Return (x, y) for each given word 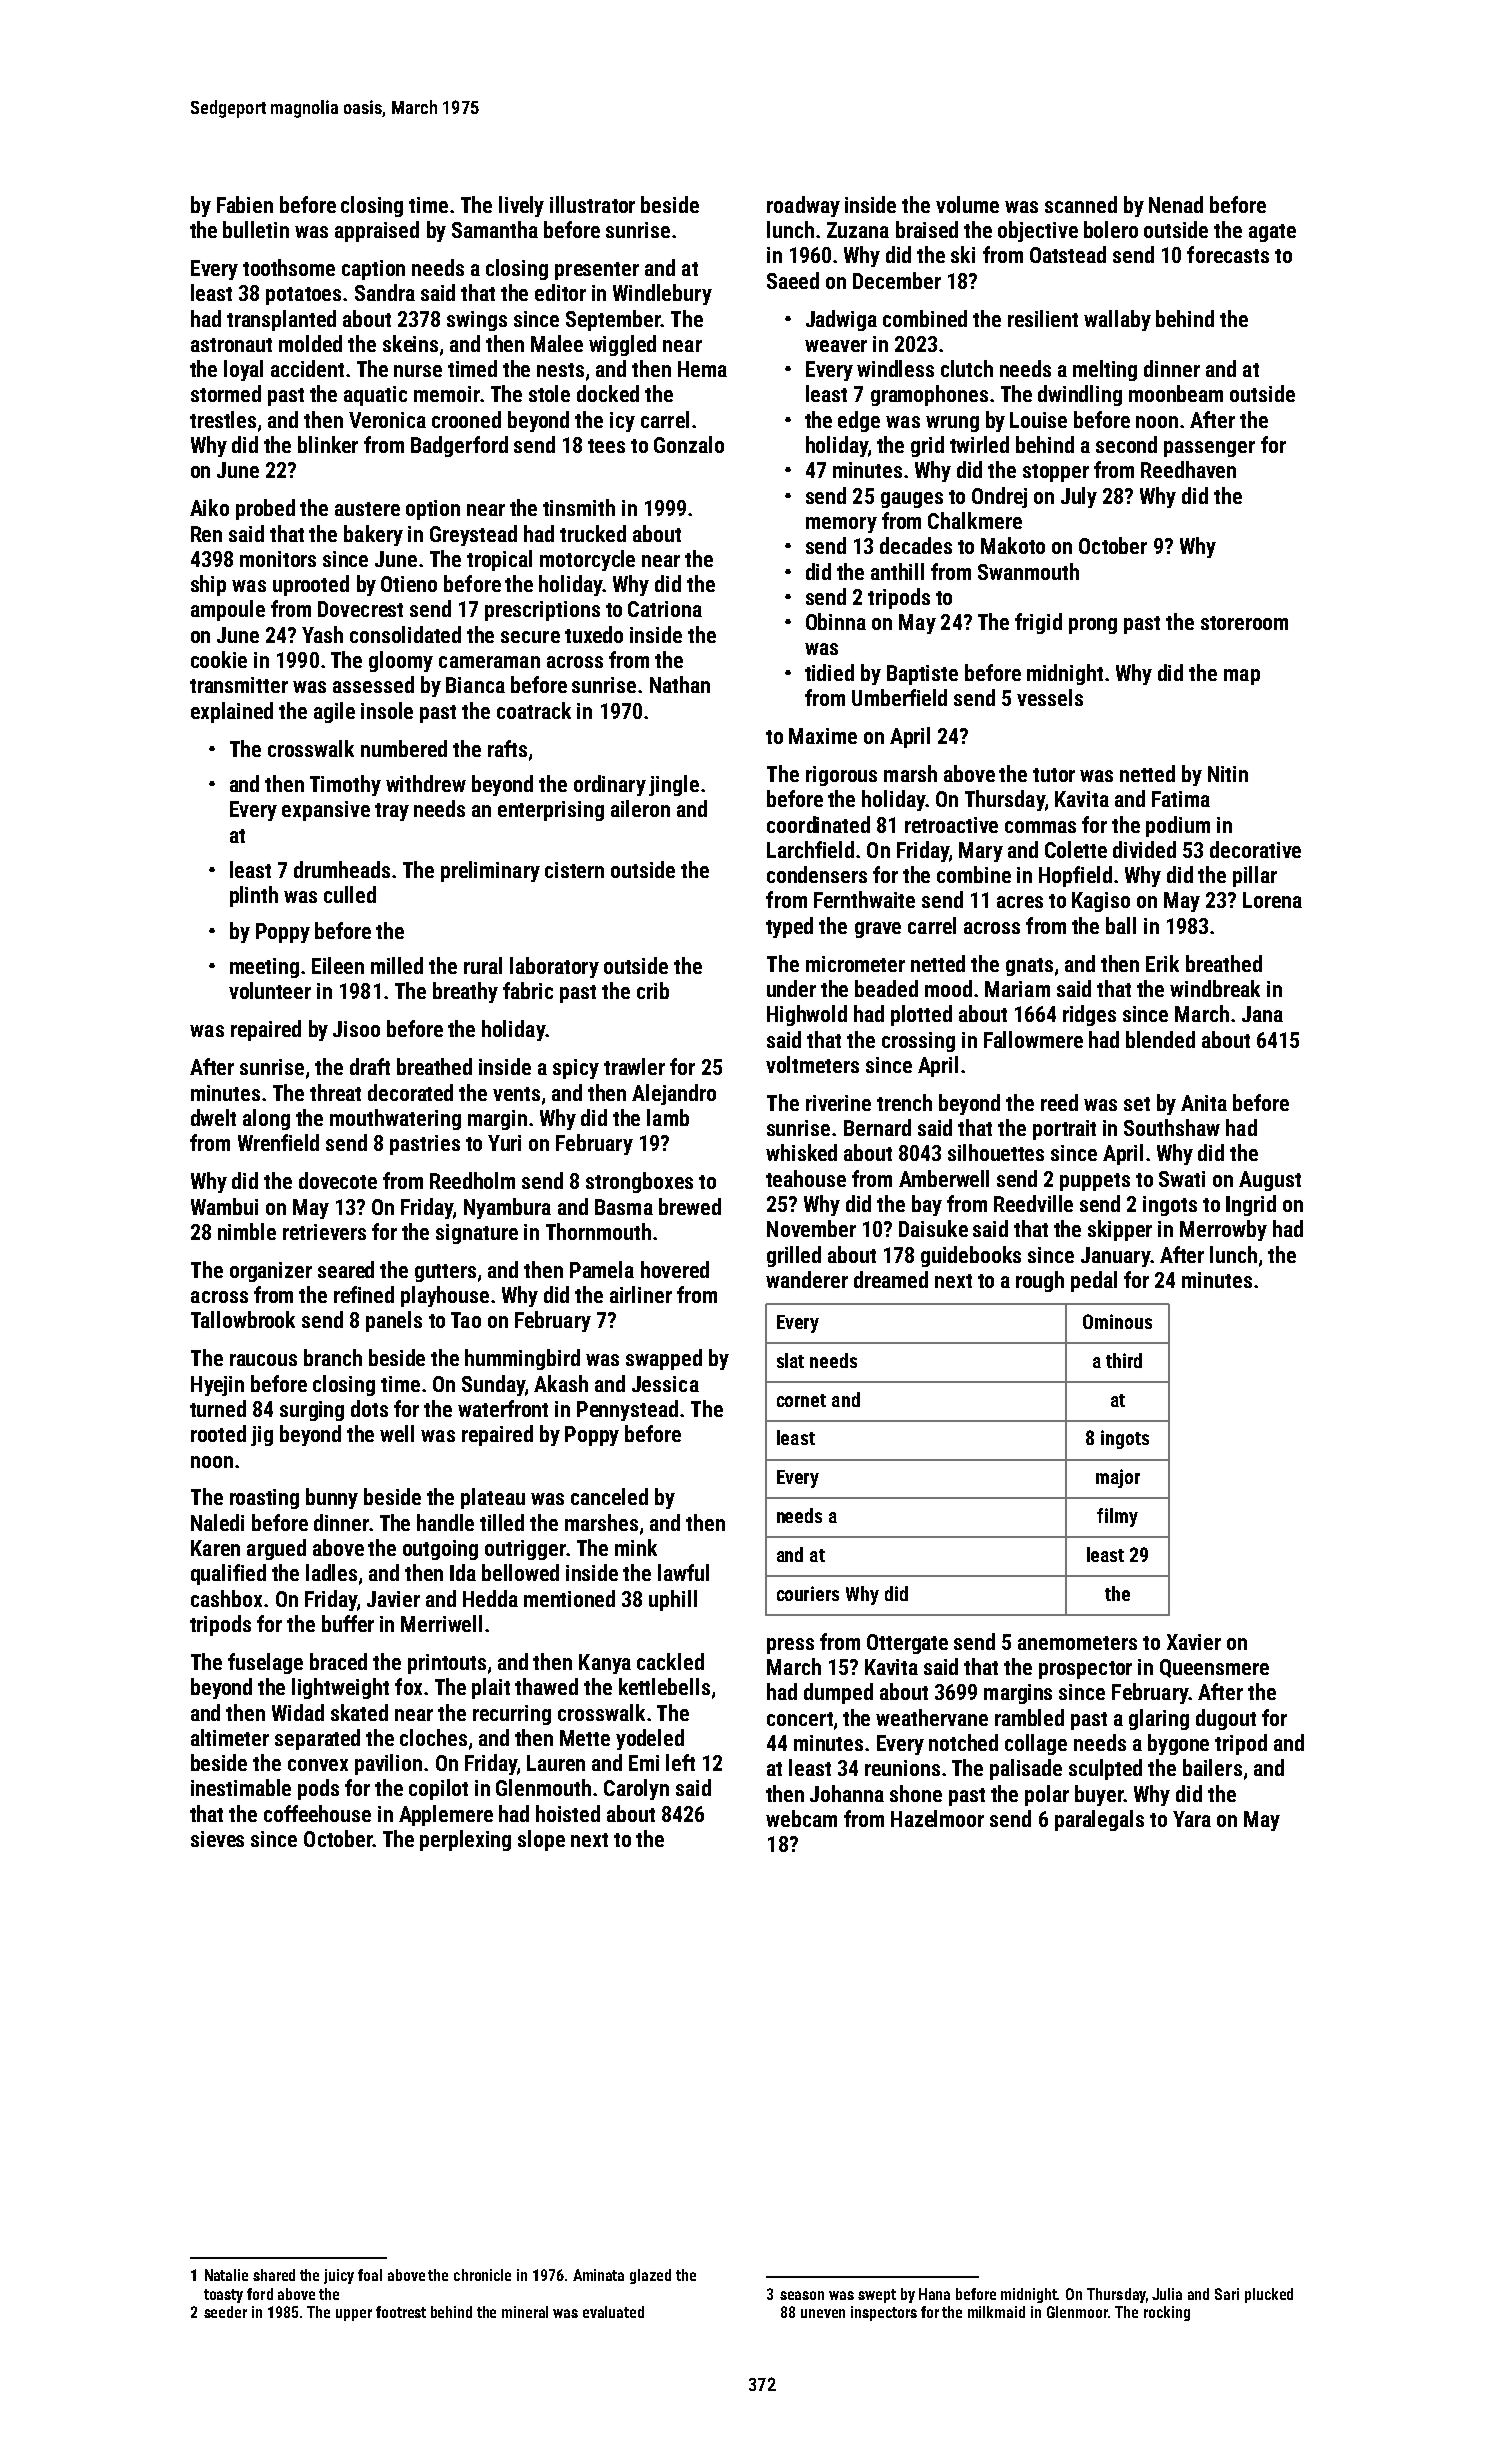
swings (477, 321)
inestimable (241, 1787)
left (680, 1762)
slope (541, 1840)
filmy (1117, 1517)
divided (1144, 849)
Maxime (823, 736)
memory (841, 525)
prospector (1085, 1670)
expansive (326, 811)
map (1242, 677)
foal (370, 2275)
